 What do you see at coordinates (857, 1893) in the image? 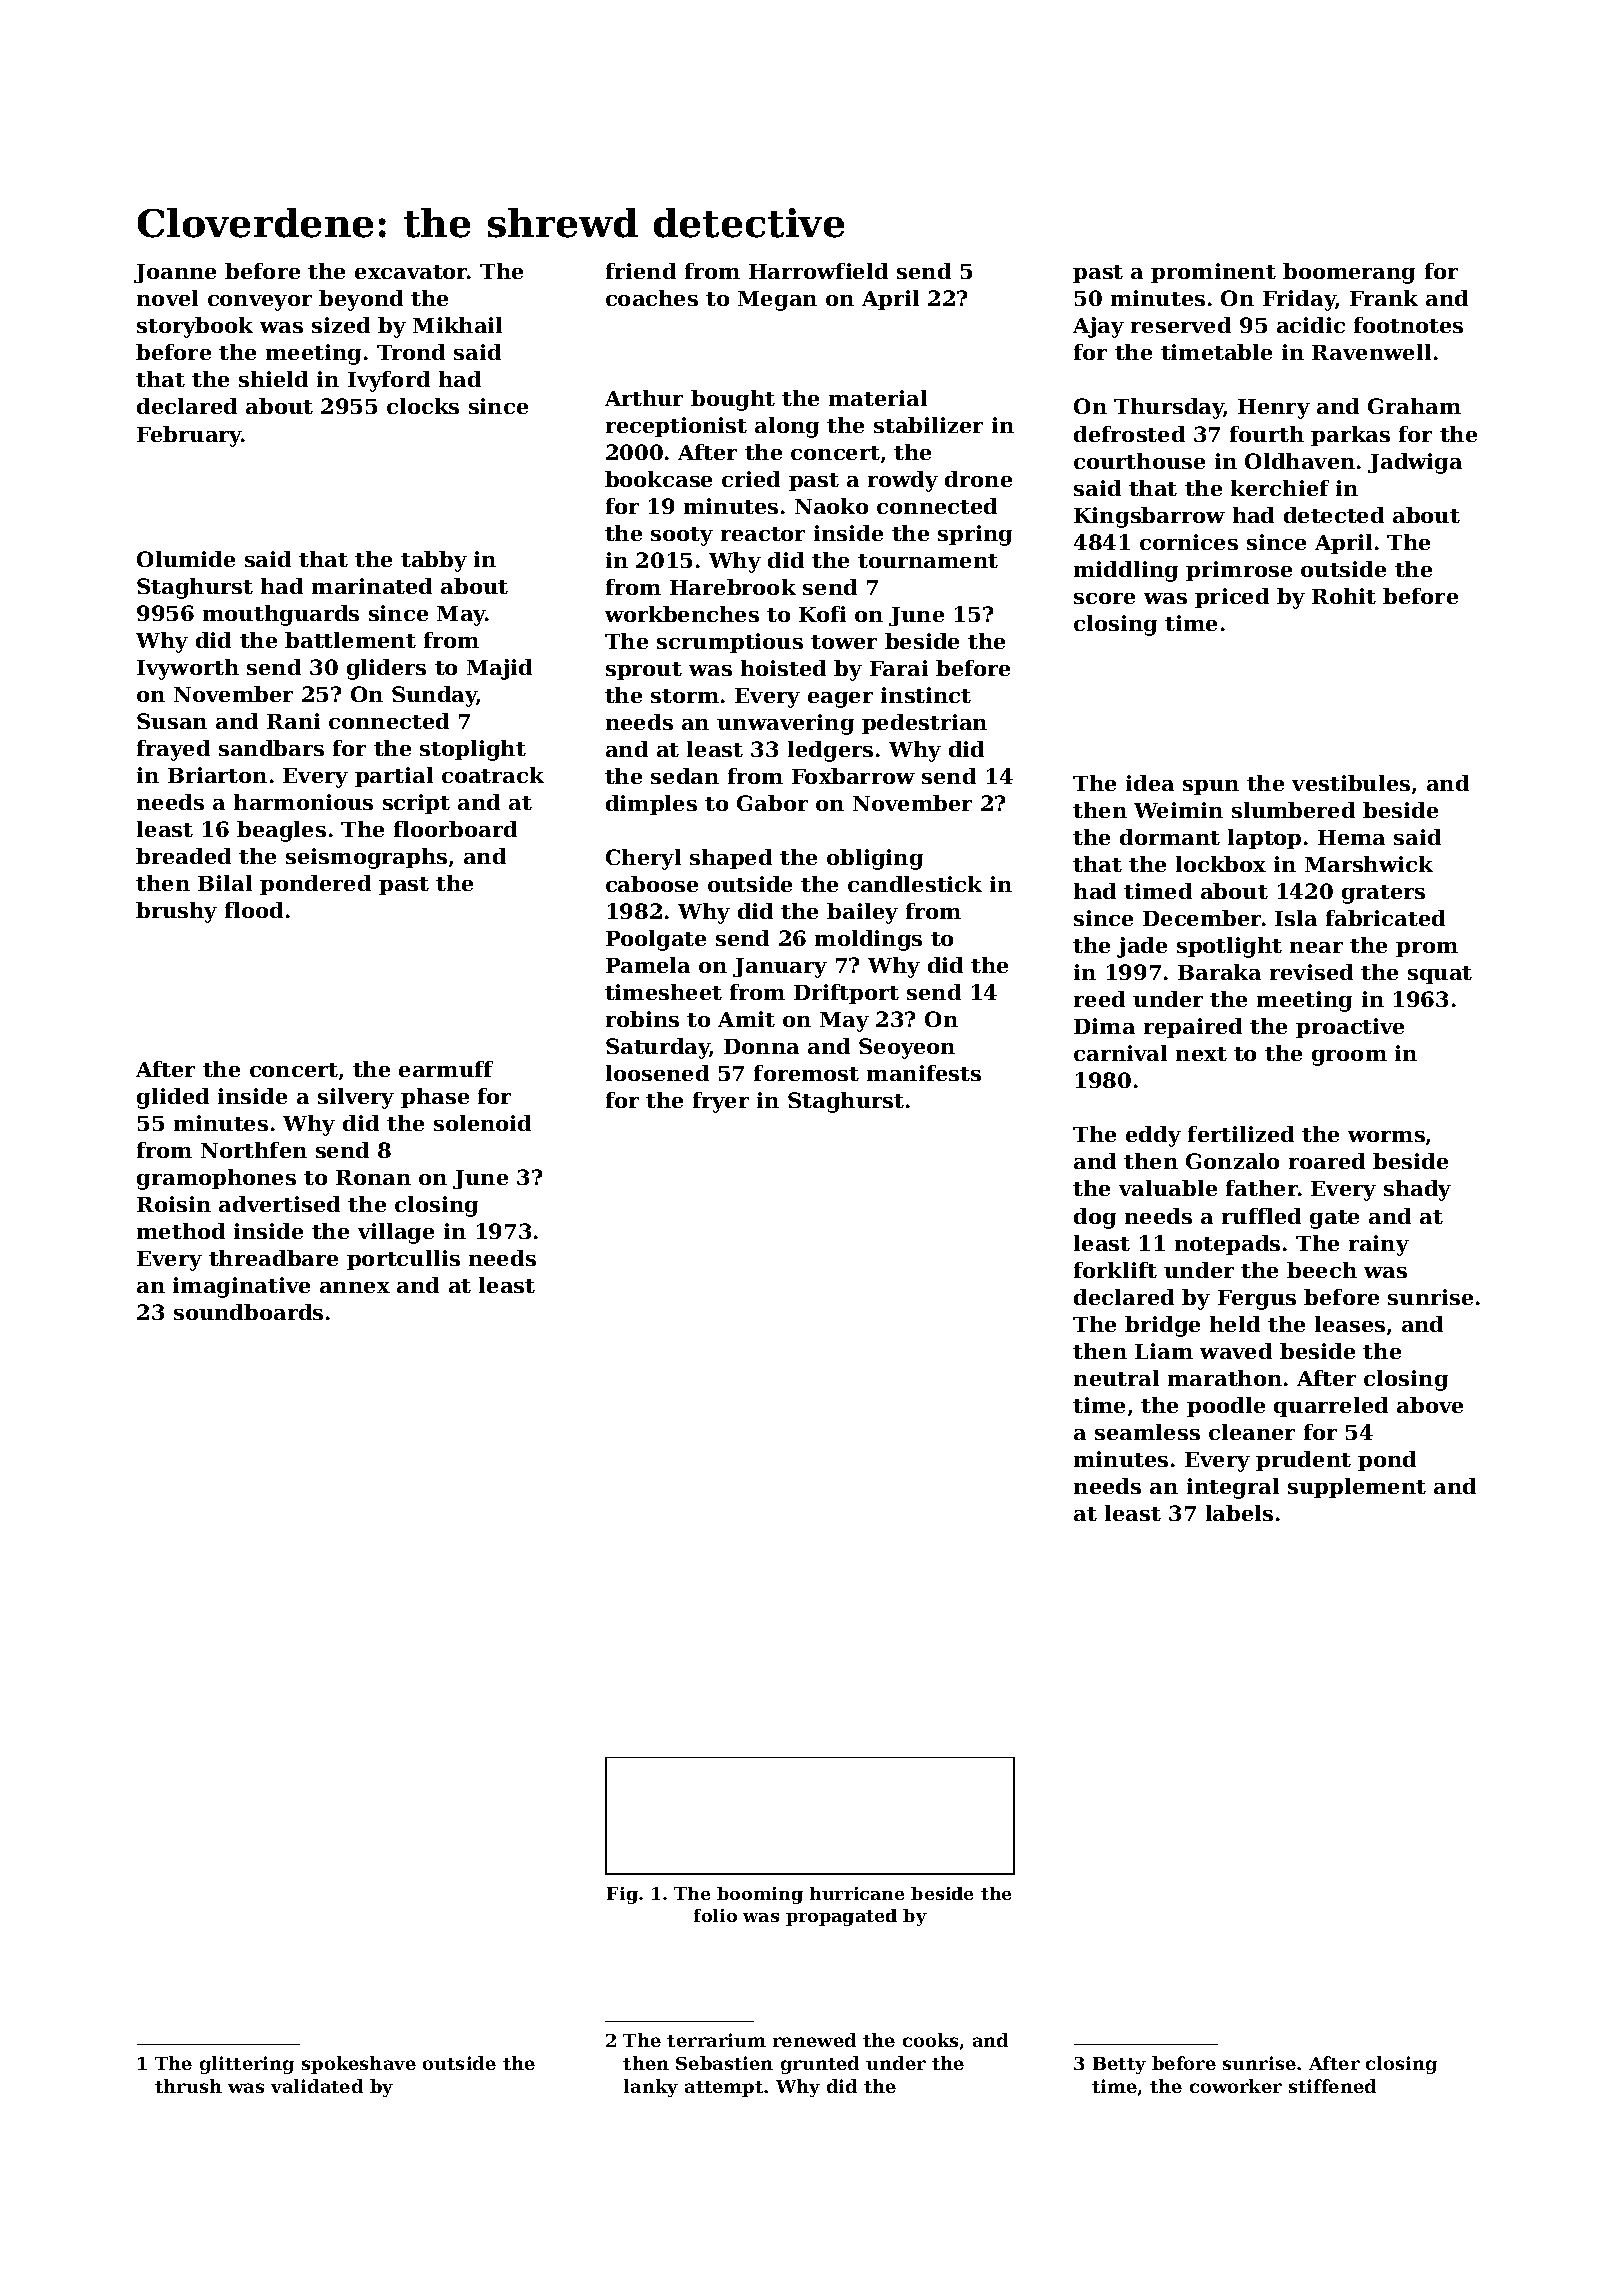
I see `hurricane` at bounding box center [857, 1893].
